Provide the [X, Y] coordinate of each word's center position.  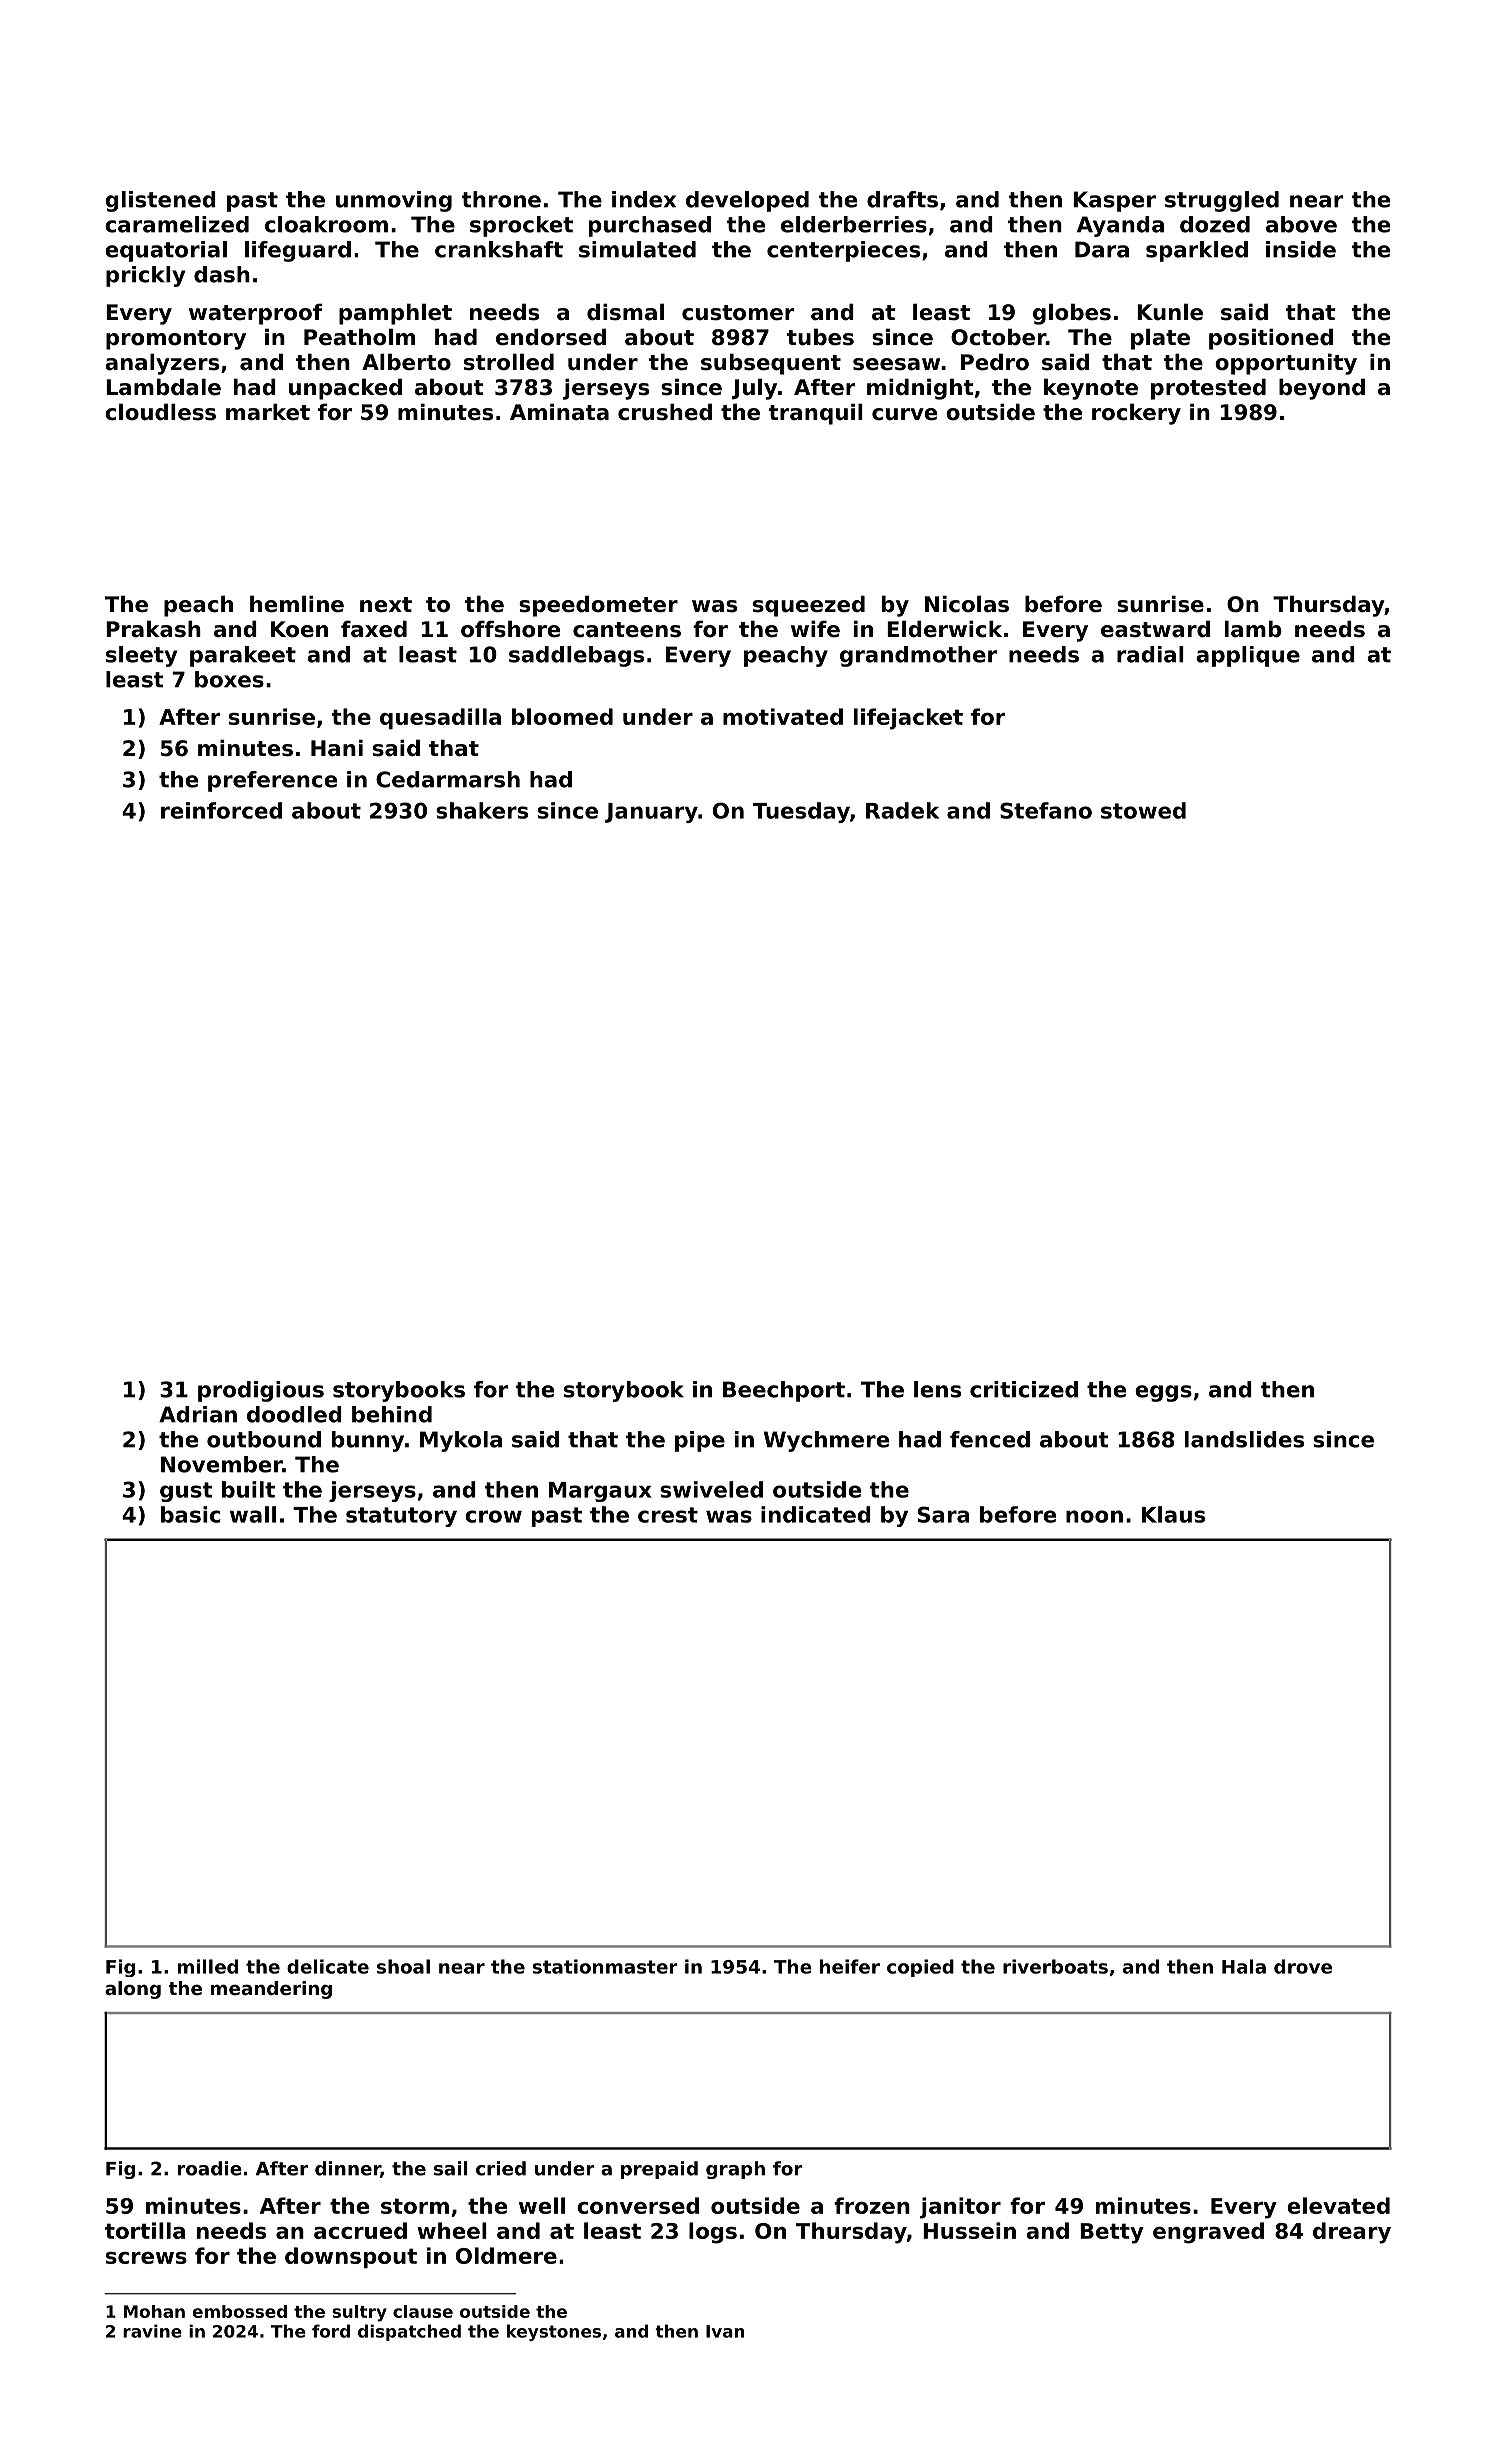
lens [937, 1389]
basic [191, 1514]
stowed [1143, 810]
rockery [1136, 414]
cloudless [160, 412]
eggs [1163, 1393]
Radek [902, 810]
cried [501, 2168]
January [651, 813]
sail [451, 2168]
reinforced [221, 810]
